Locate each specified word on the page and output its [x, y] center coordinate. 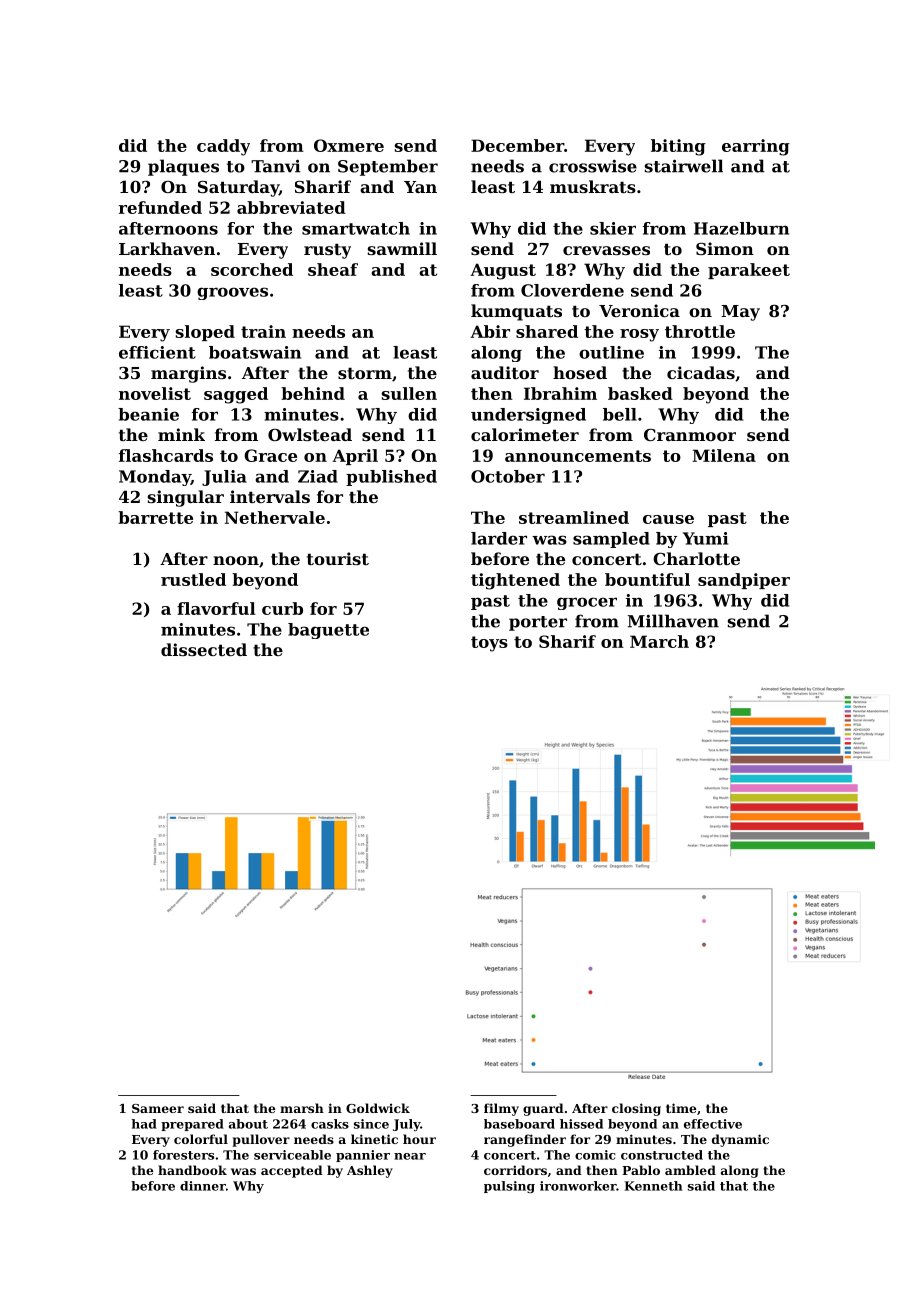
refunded [160, 207]
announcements [578, 456]
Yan [420, 187]
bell [620, 414]
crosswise [593, 166]
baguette [328, 631]
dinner [203, 1186]
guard [543, 1109]
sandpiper [744, 581]
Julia [224, 478]
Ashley [370, 1171]
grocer [587, 603]
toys [489, 644]
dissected [204, 649]
